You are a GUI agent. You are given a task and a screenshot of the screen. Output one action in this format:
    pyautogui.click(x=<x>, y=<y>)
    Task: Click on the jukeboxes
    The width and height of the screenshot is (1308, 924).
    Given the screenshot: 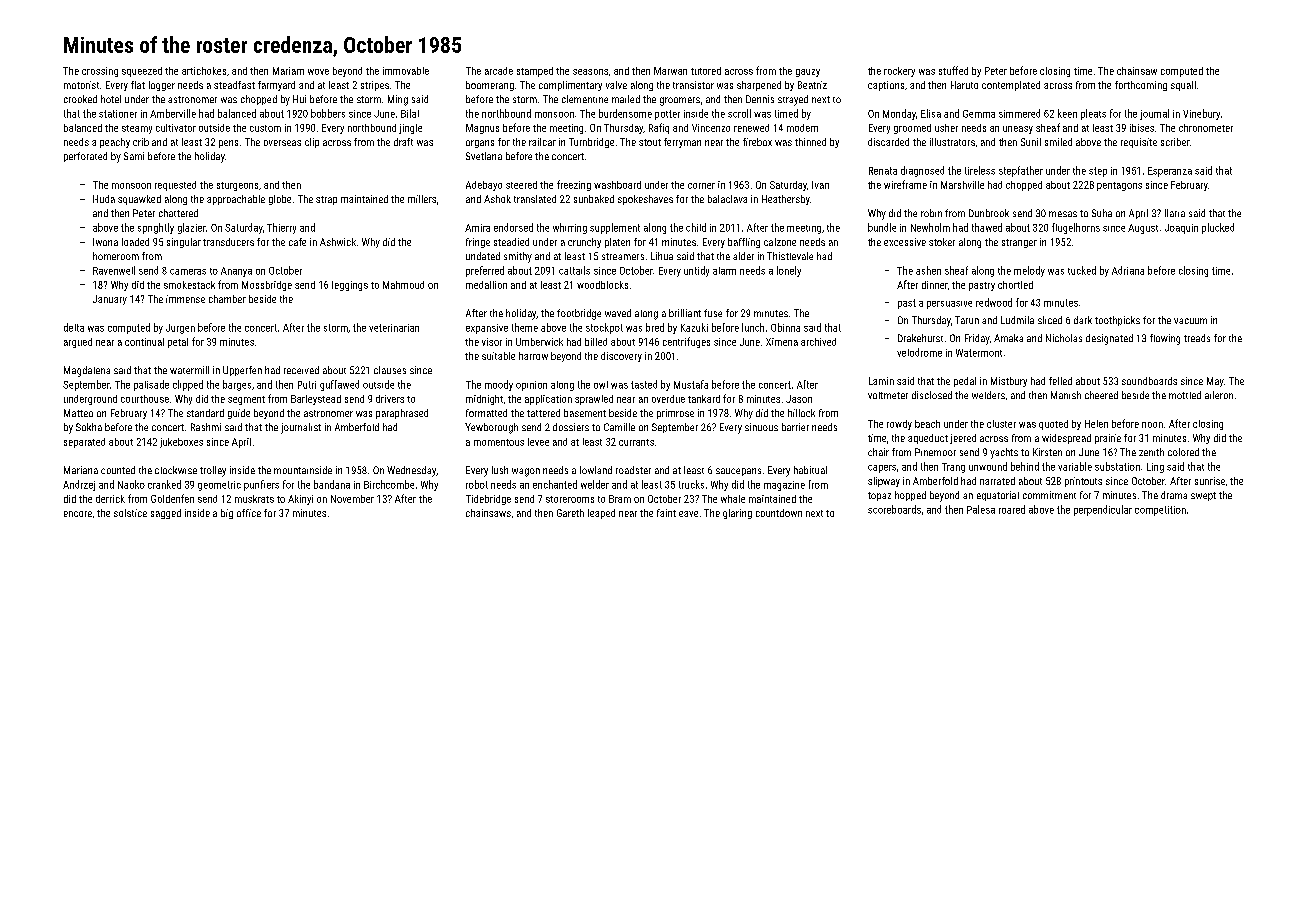 What is the action you would take?
    pyautogui.click(x=181, y=443)
